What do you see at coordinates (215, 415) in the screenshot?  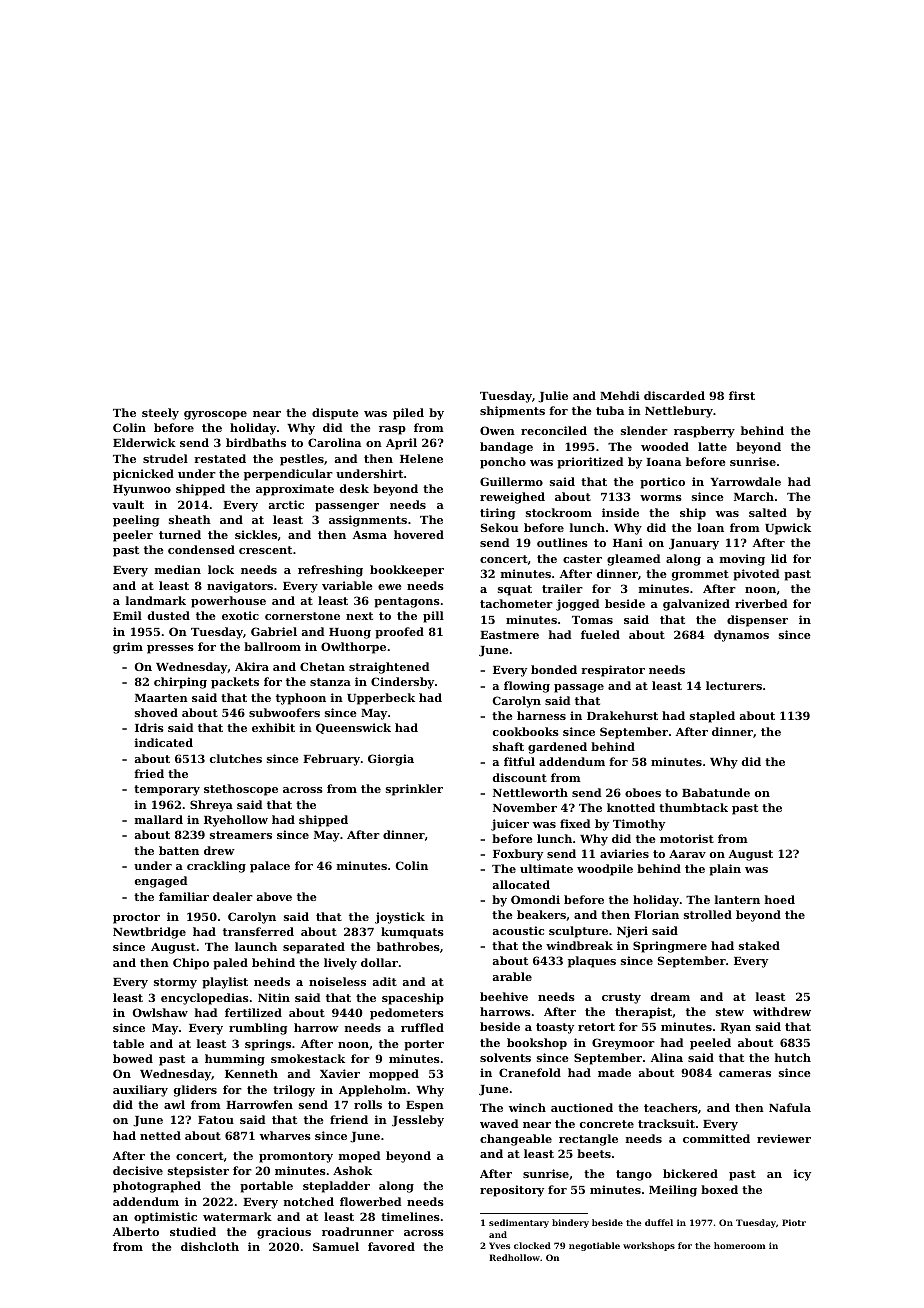 I see `gyroscope` at bounding box center [215, 415].
